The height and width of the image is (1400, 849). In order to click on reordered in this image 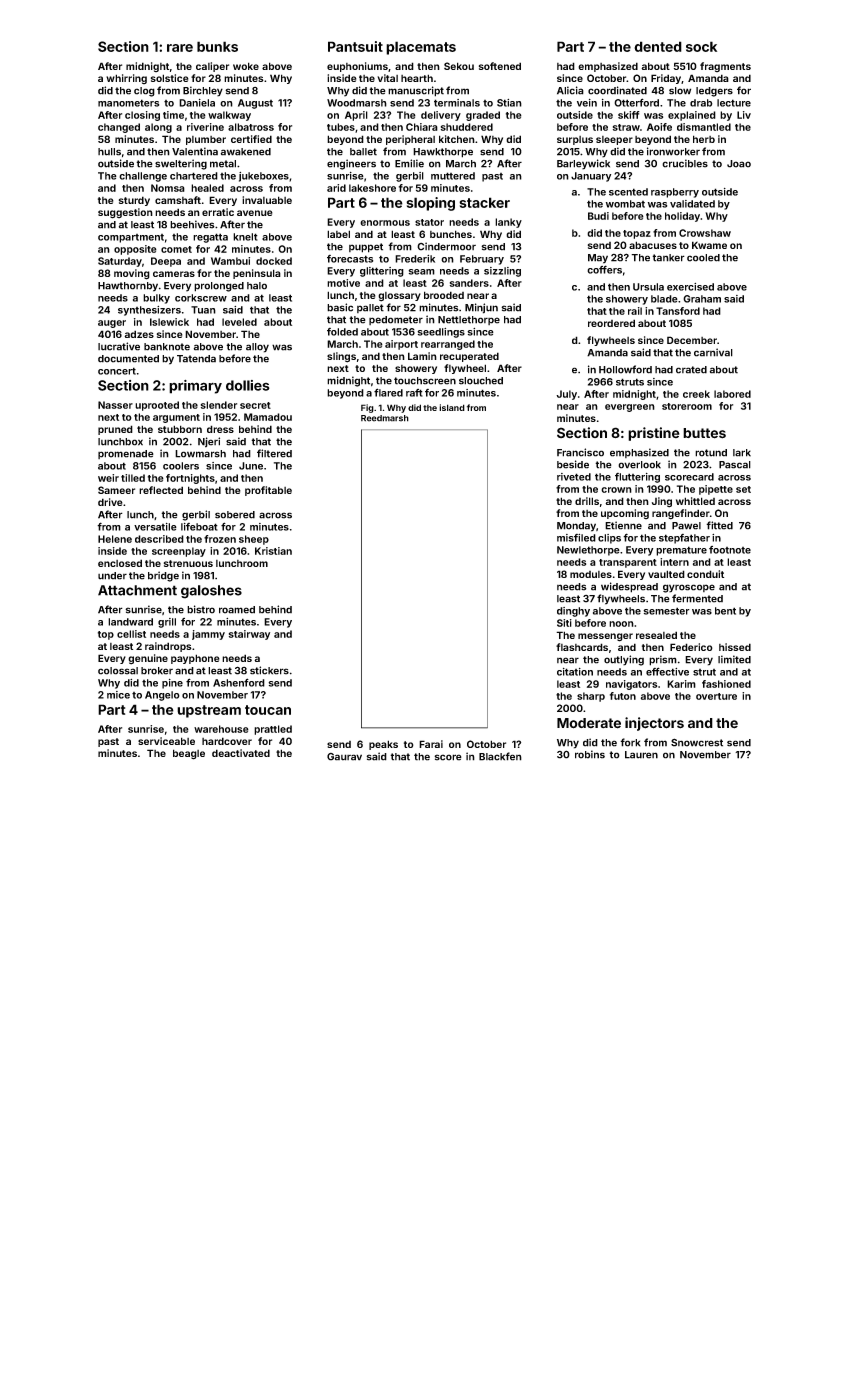, I will do `click(611, 323)`.
